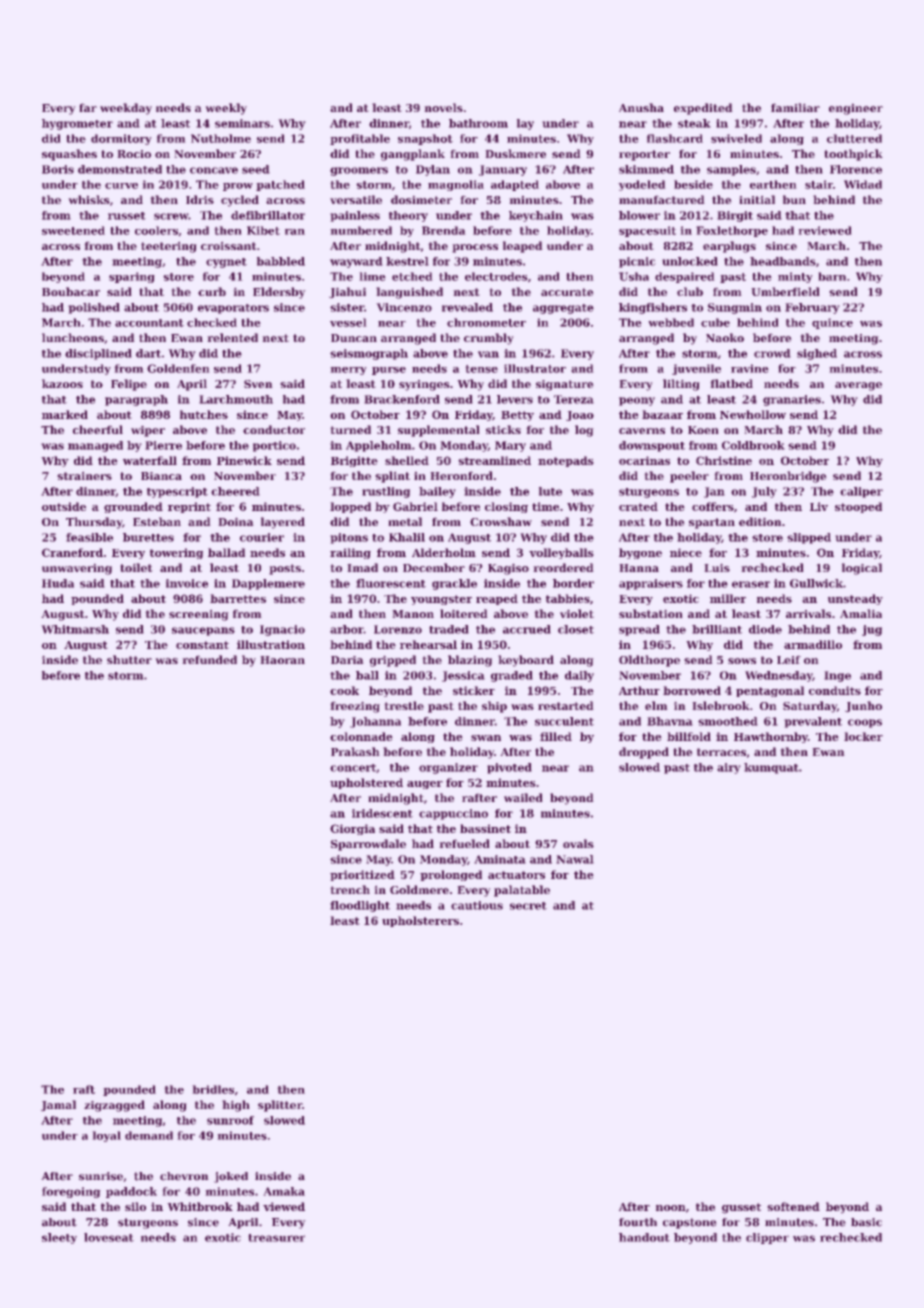  Describe the element at coordinates (75, 629) in the screenshot. I see `Whitmarsh` at that location.
